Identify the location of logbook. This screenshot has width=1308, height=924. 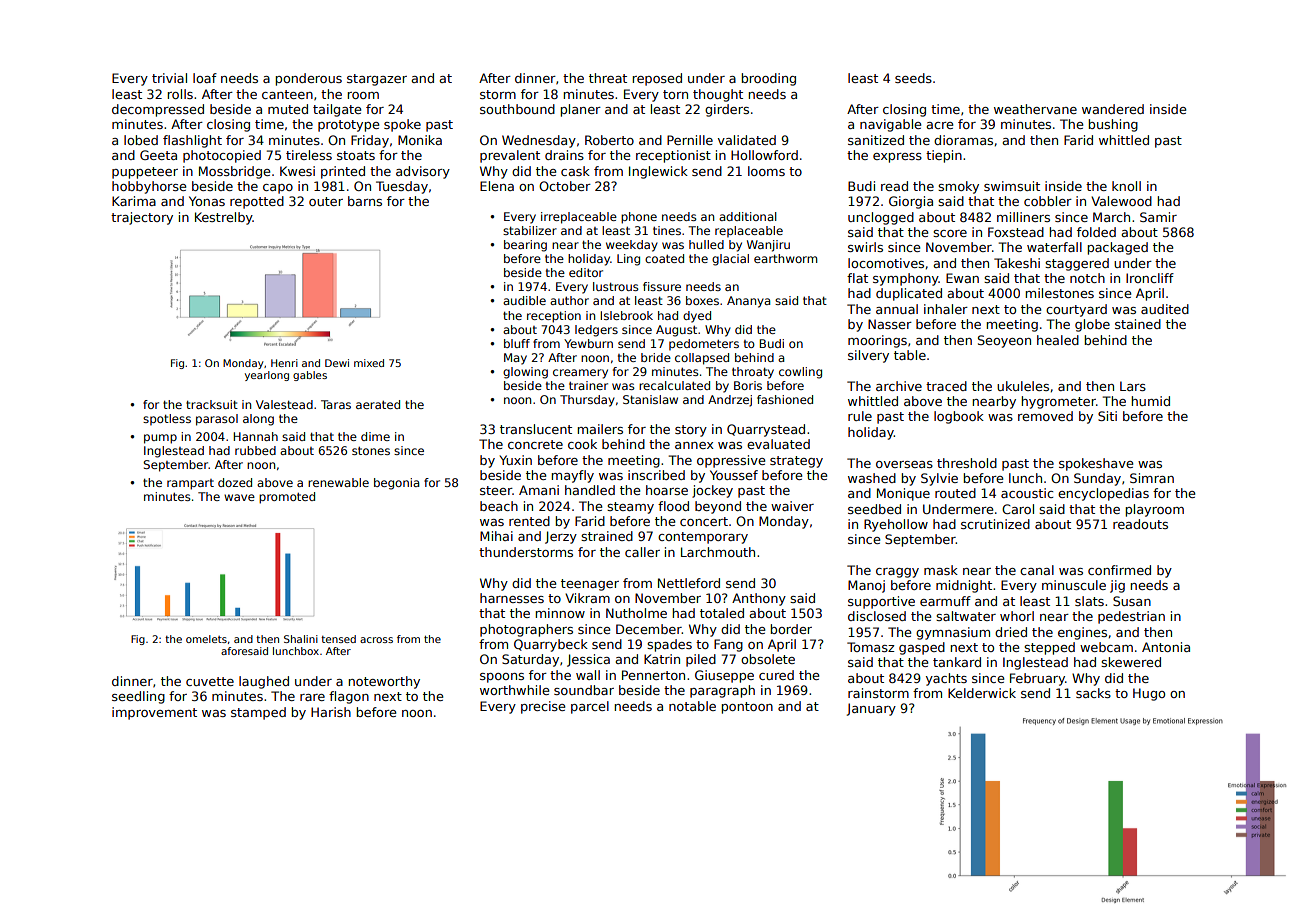
(959, 417).
